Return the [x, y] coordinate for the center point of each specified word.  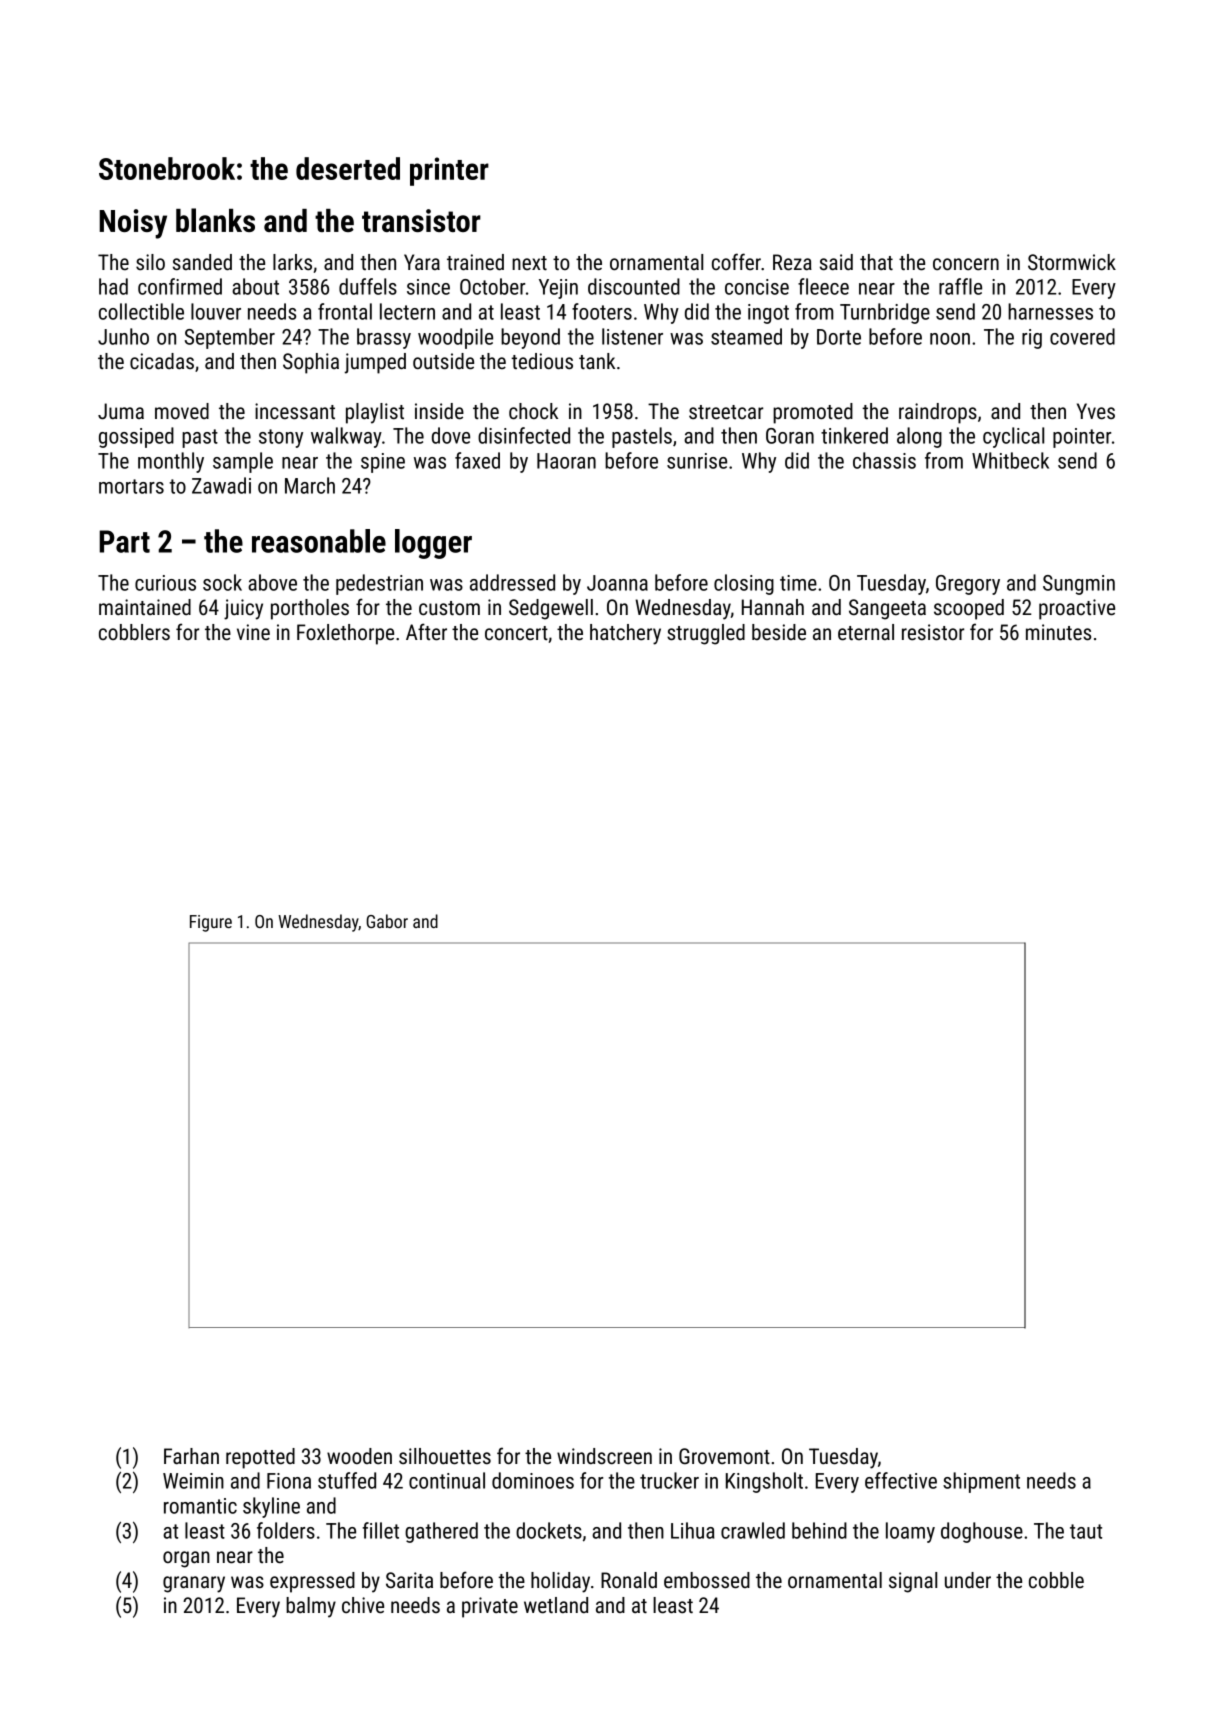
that [876, 262]
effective [901, 1480]
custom [449, 608]
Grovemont [724, 1456]
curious [165, 583]
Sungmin [1079, 585]
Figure [211, 923]
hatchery [625, 634]
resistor [933, 632]
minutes [1058, 632]
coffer [736, 261]
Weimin [193, 1481]
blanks [215, 220]
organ [186, 1559]
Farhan [191, 1456]
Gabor [387, 921]
